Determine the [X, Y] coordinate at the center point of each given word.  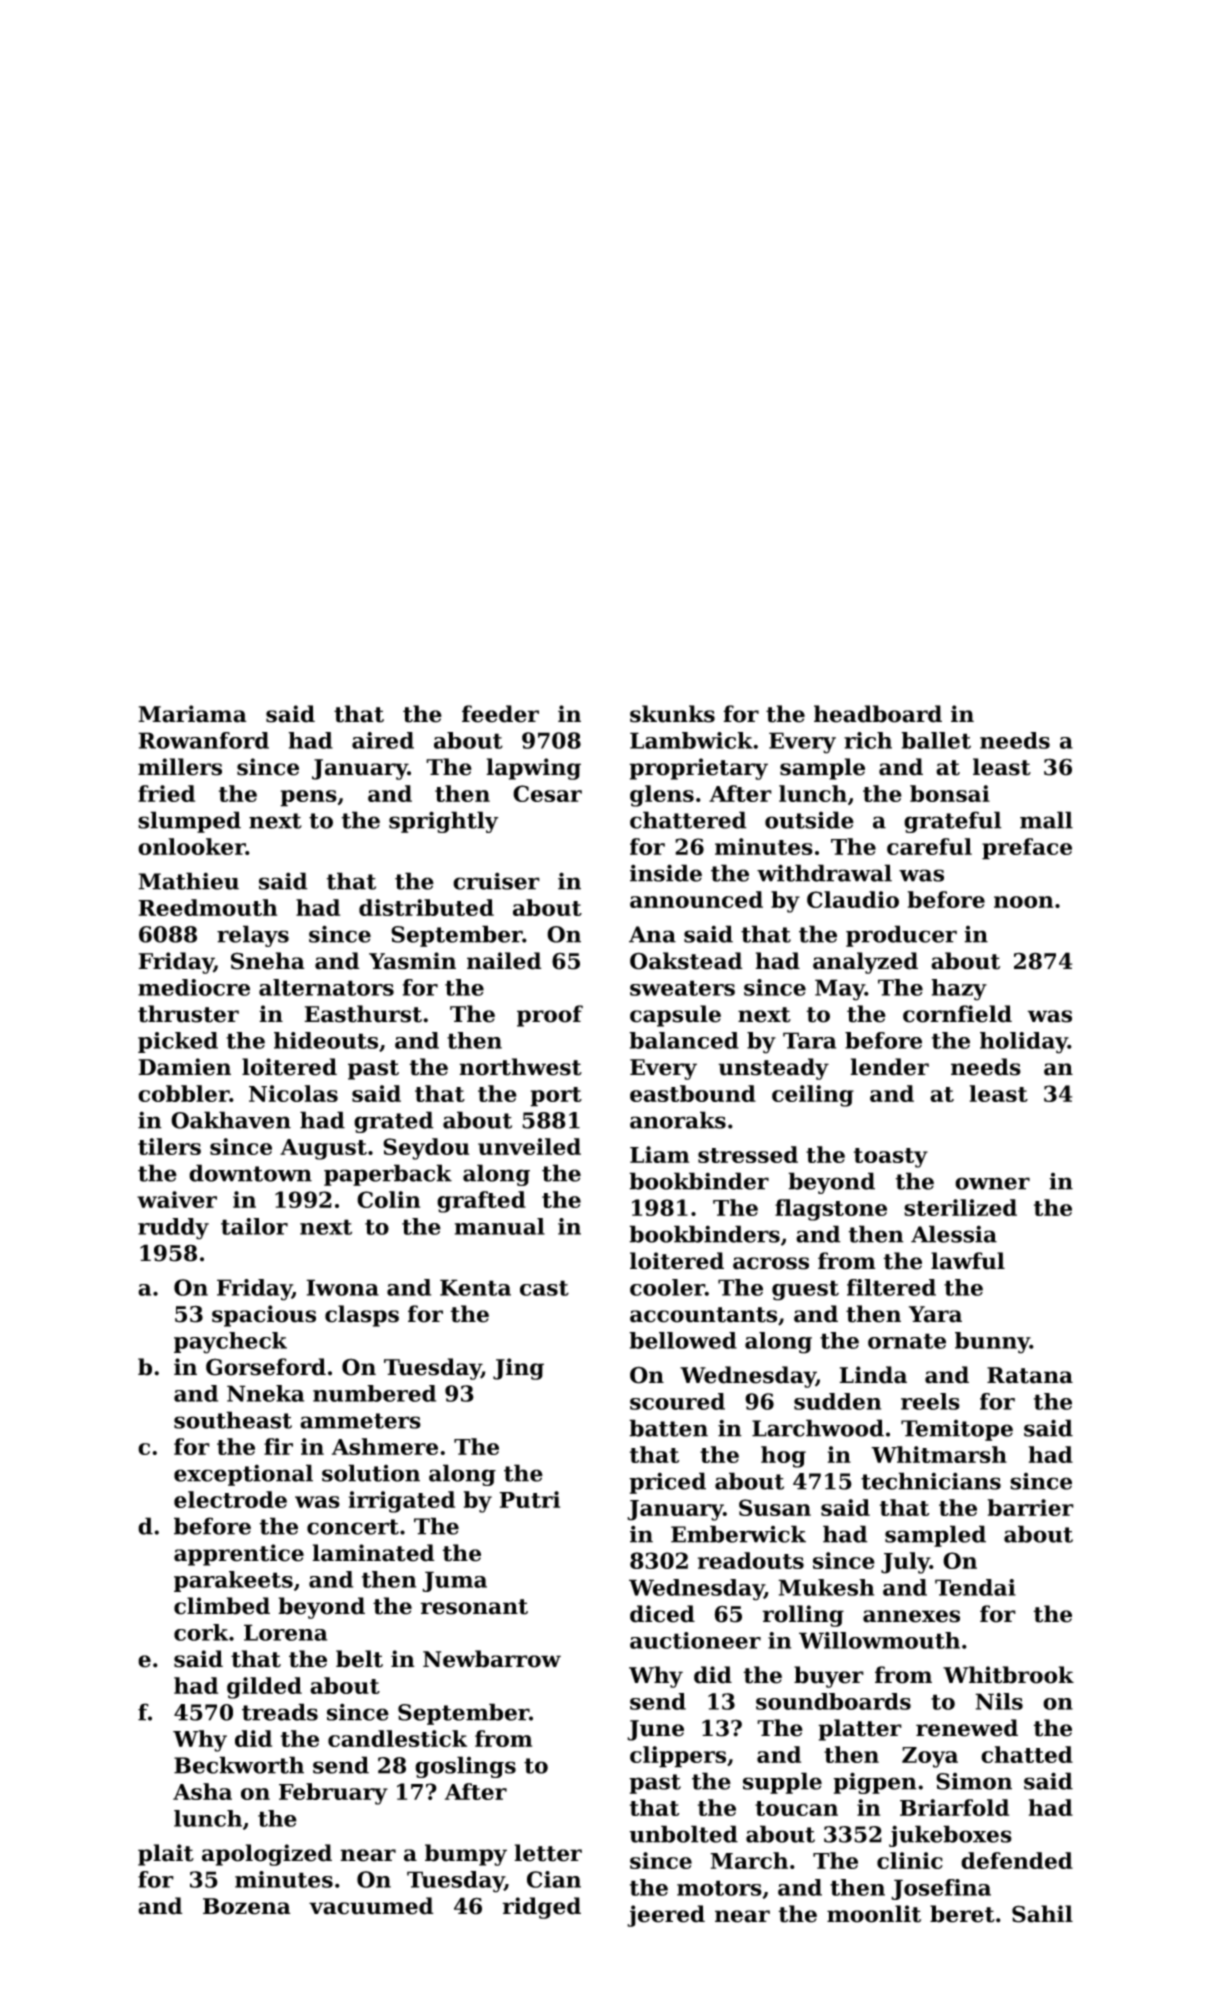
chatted [1027, 1754]
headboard [878, 714]
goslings [465, 1767]
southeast [233, 1420]
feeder [500, 714]
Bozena [247, 1906]
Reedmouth [207, 907]
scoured [677, 1401]
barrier [1031, 1507]
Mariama [192, 714]
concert [353, 1527]
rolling [803, 1616]
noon [1023, 902]
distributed [426, 907]
